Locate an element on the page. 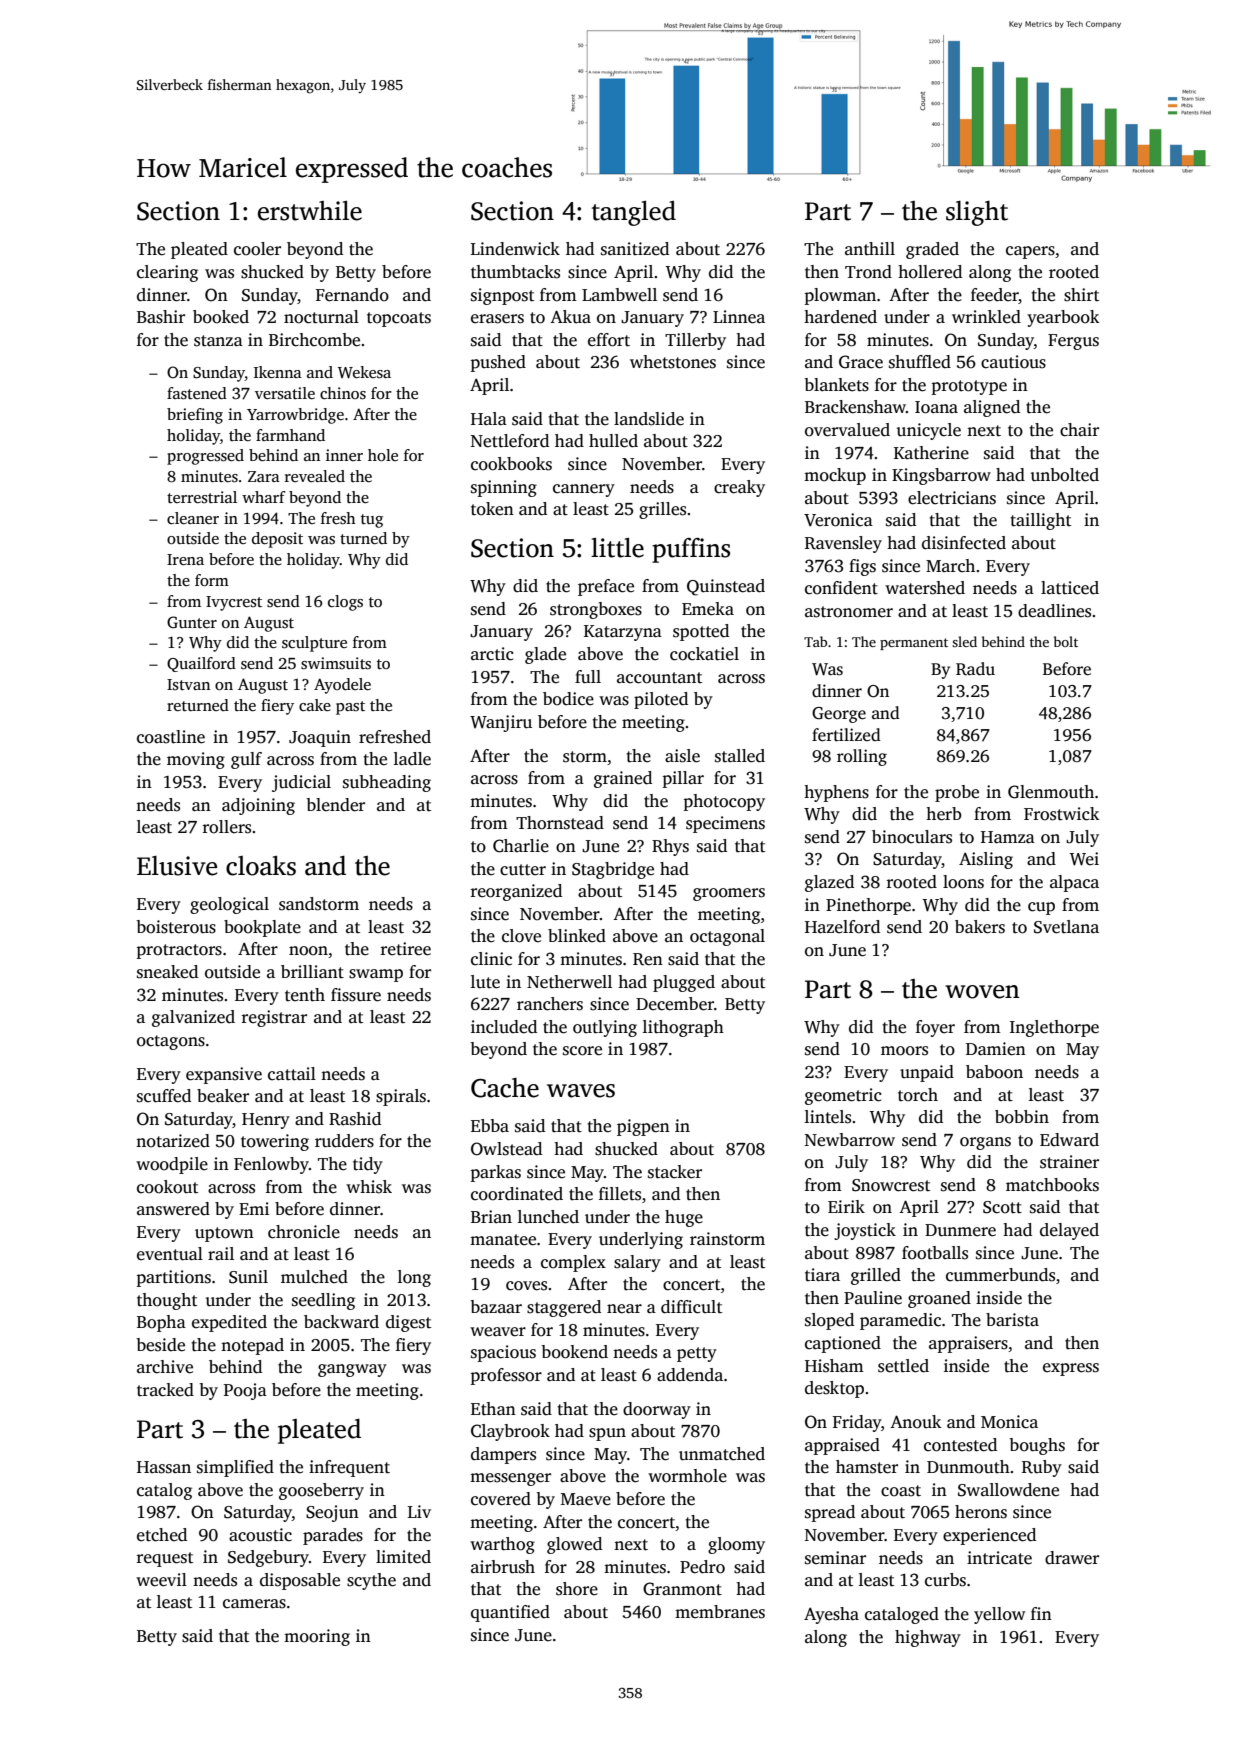 The height and width of the document is (1748, 1236). cannery is located at coordinates (584, 490).
